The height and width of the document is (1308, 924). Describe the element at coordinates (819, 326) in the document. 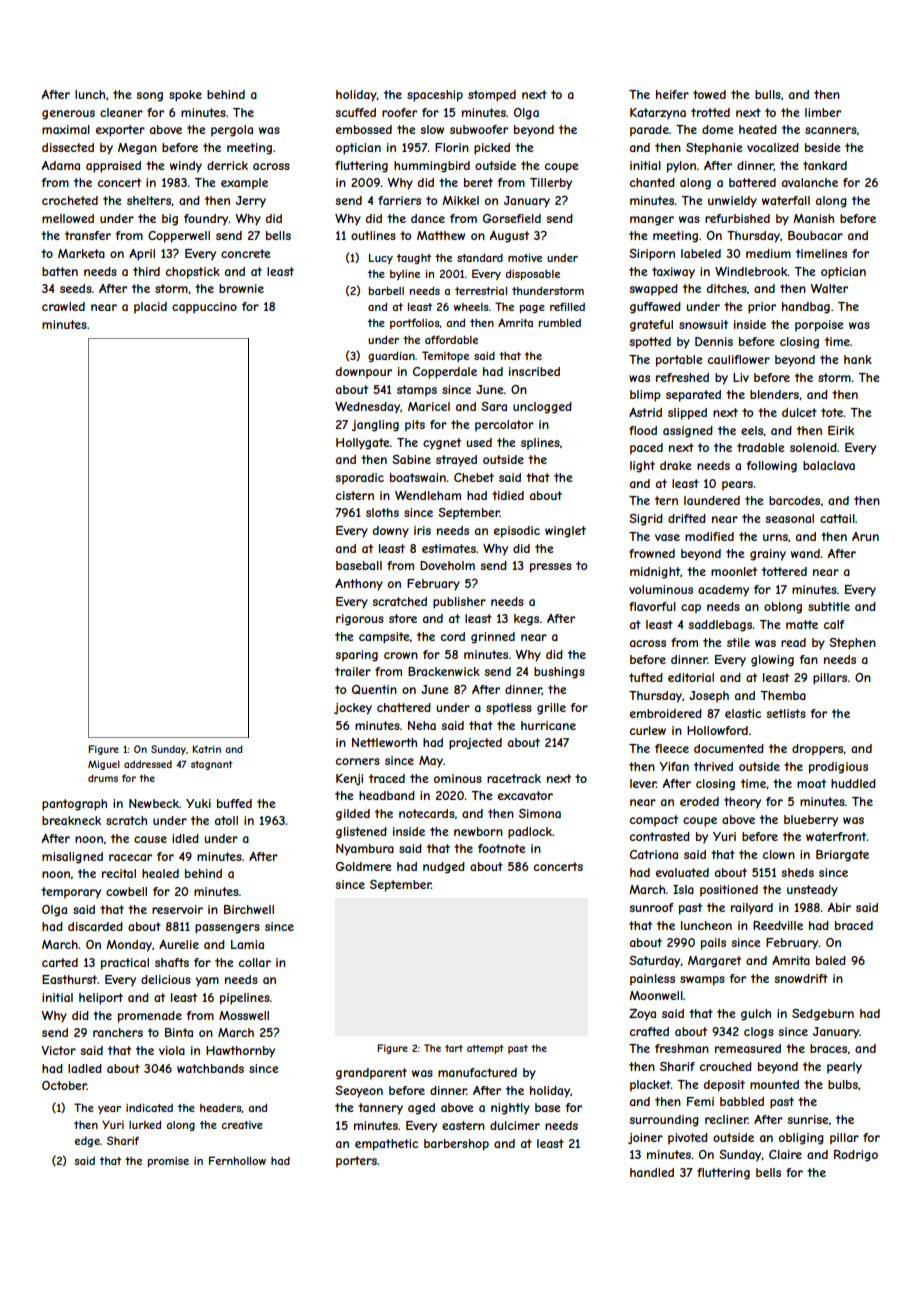

I see `porpoise` at that location.
